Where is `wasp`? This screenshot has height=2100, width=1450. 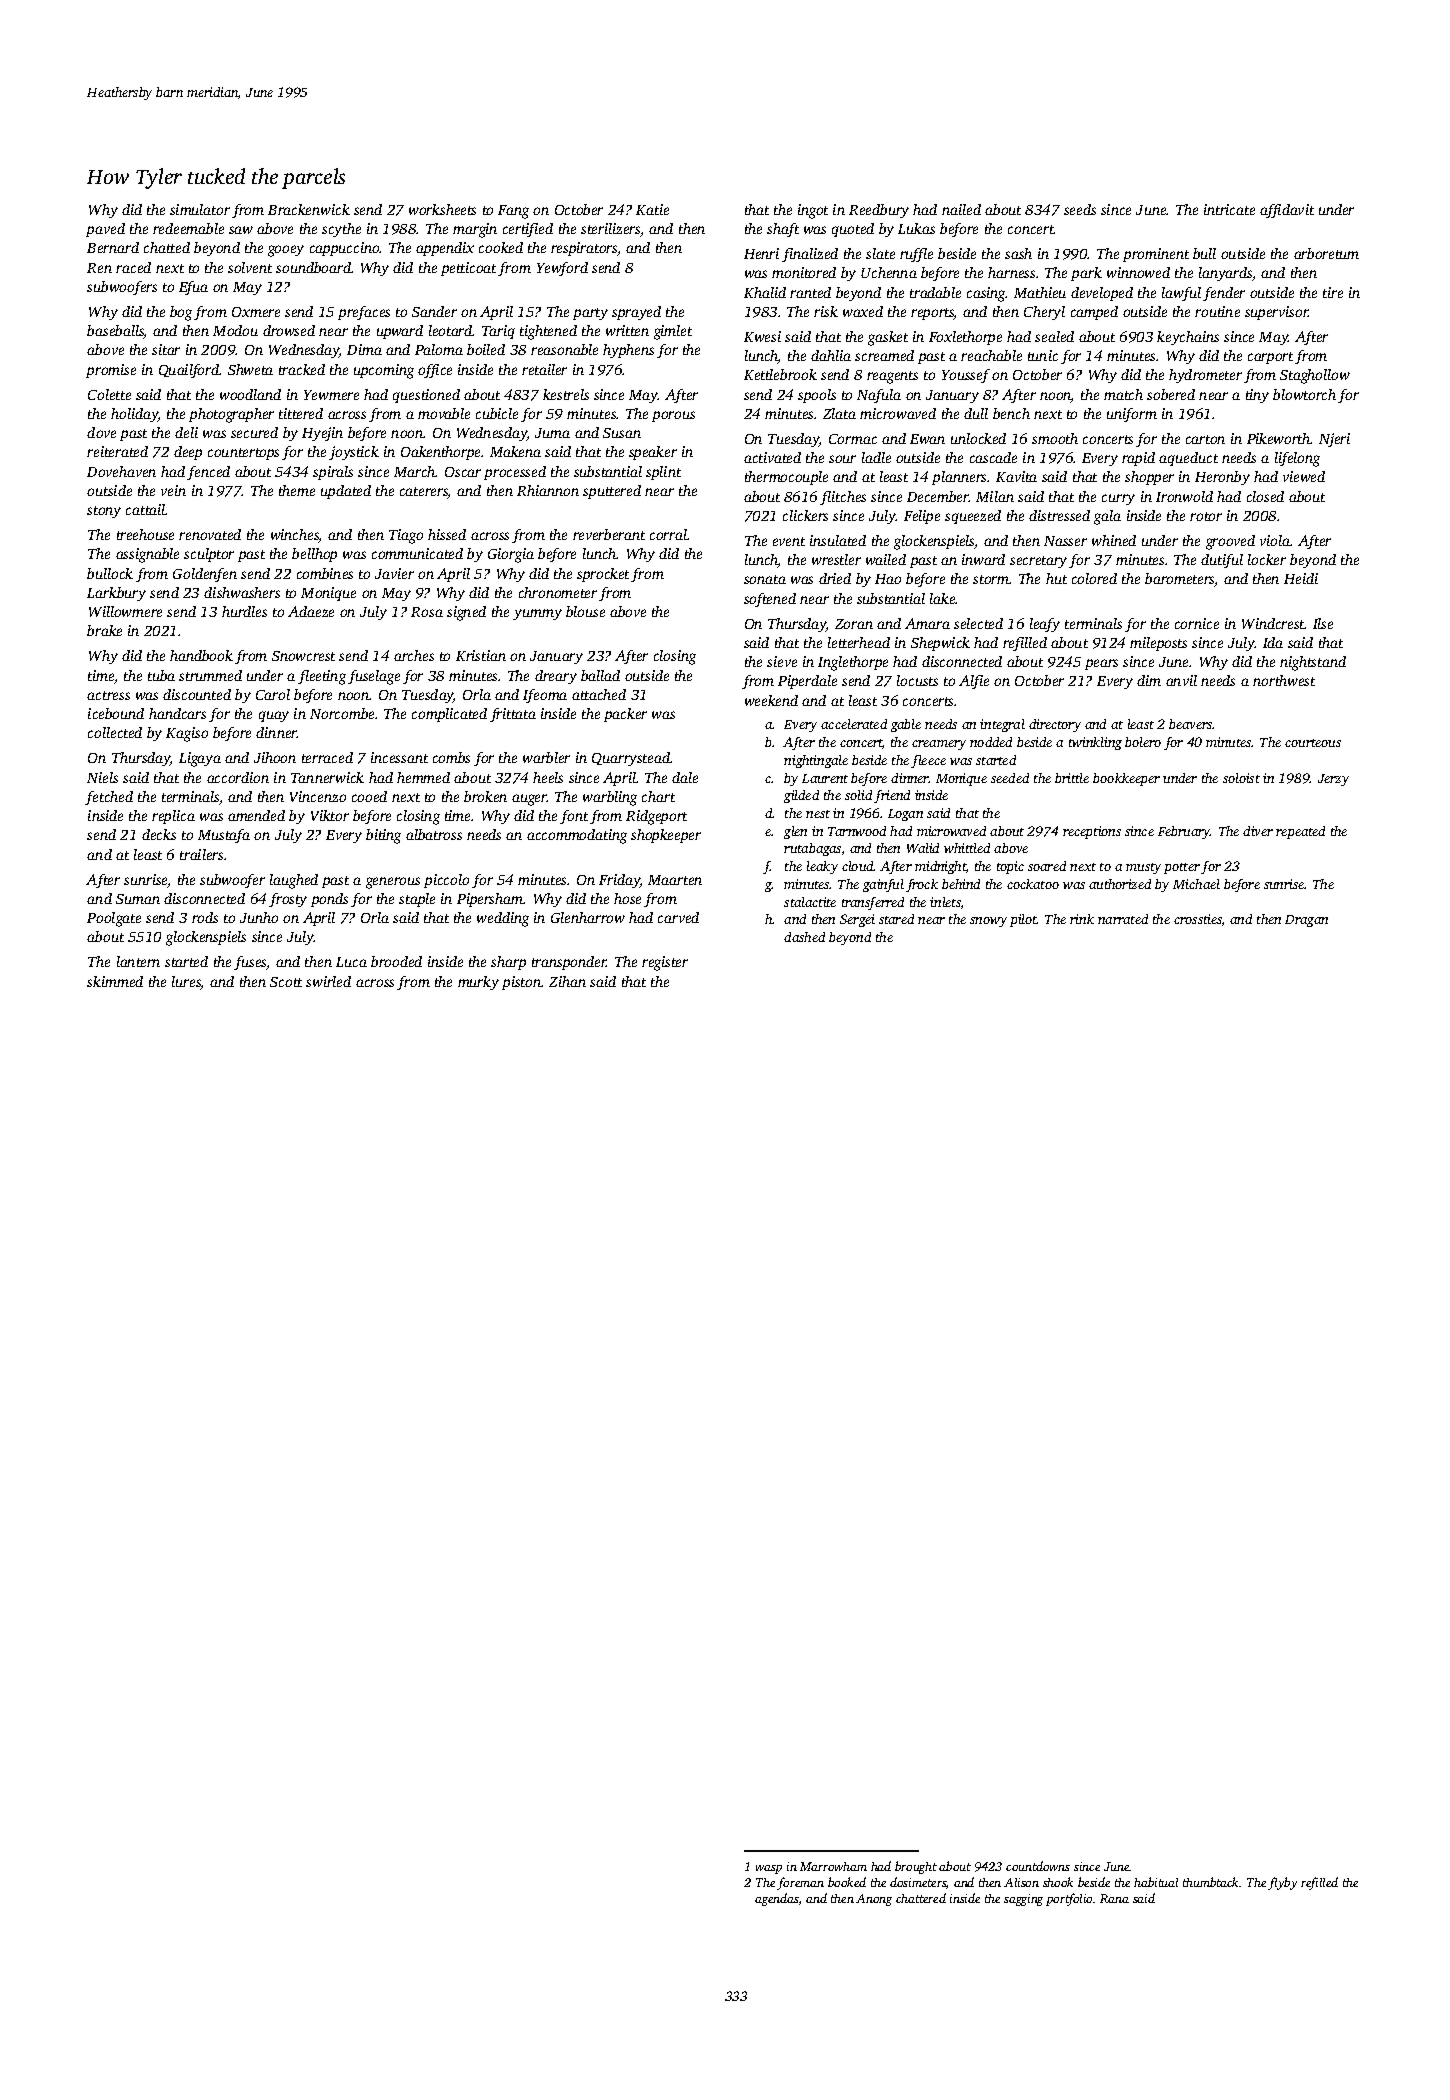
wasp is located at coordinates (769, 1869).
